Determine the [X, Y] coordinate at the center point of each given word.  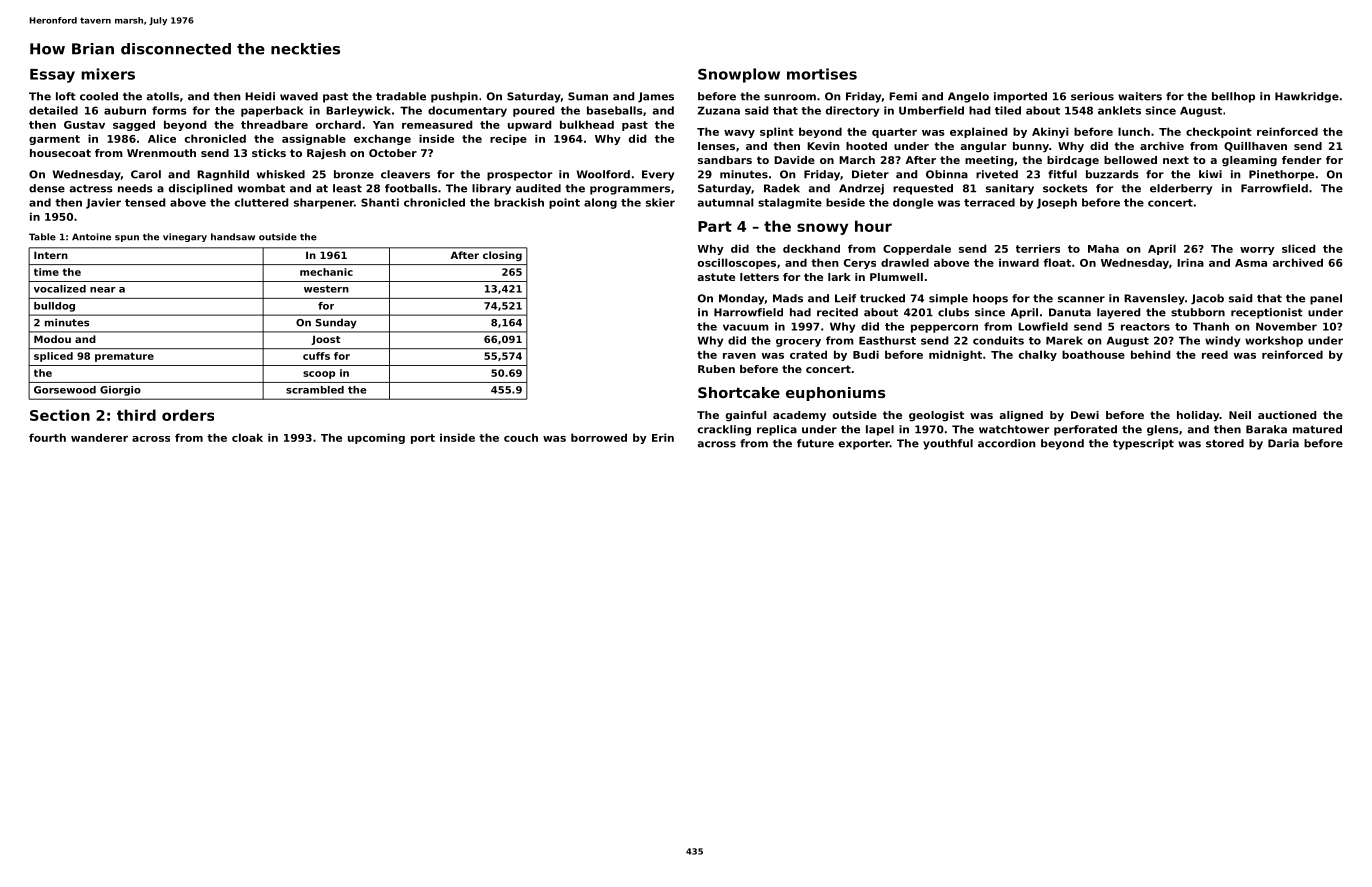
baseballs [615, 110]
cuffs [316, 356]
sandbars [725, 160]
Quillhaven [1255, 147]
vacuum [746, 327]
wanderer [99, 437]
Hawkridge [1307, 97]
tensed [145, 202]
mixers [108, 74]
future [815, 443]
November [1286, 326]
